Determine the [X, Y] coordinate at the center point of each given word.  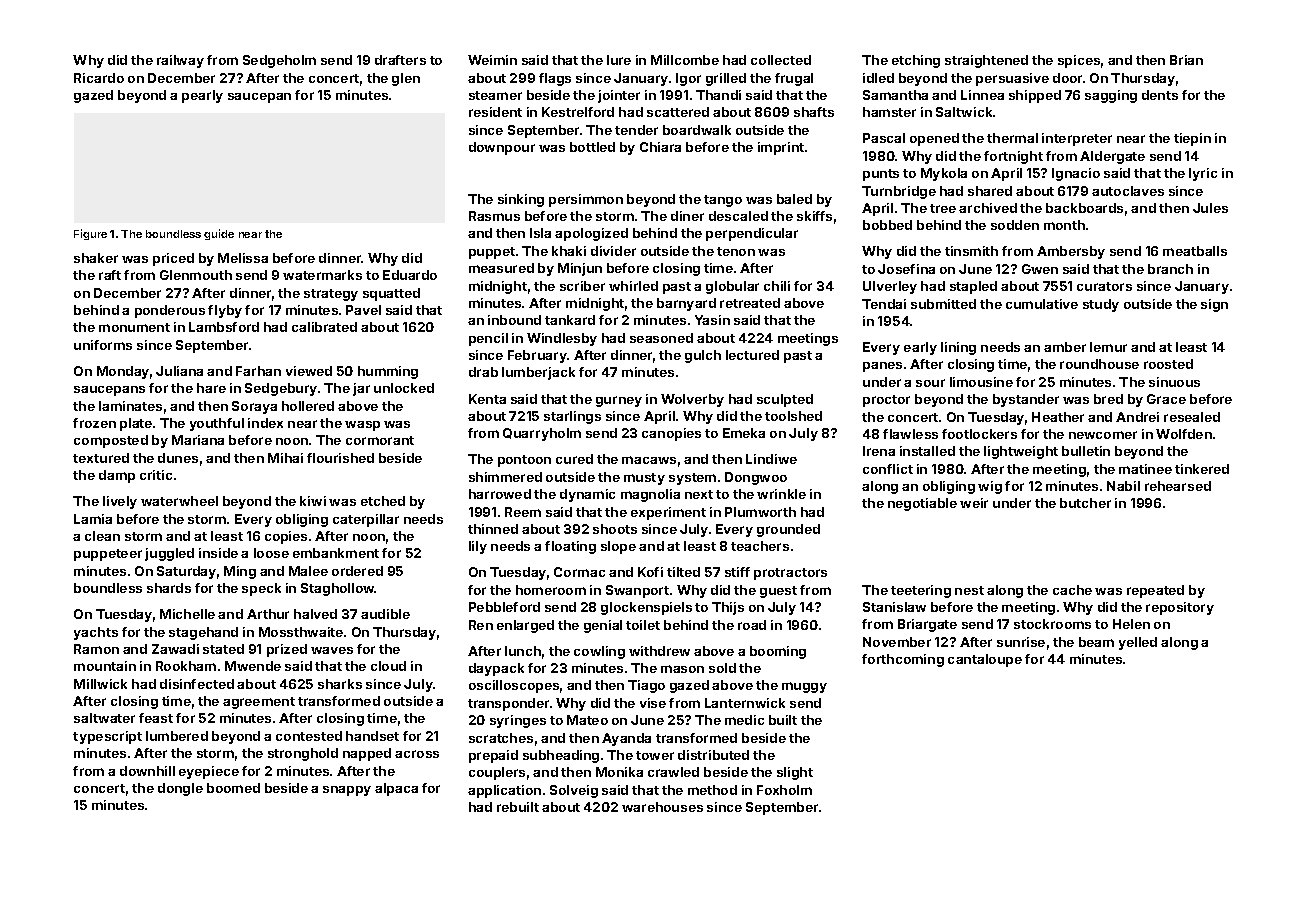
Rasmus [494, 216]
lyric [1203, 174]
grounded [788, 530]
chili [777, 286]
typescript [107, 737]
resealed [1192, 417]
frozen [94, 423]
